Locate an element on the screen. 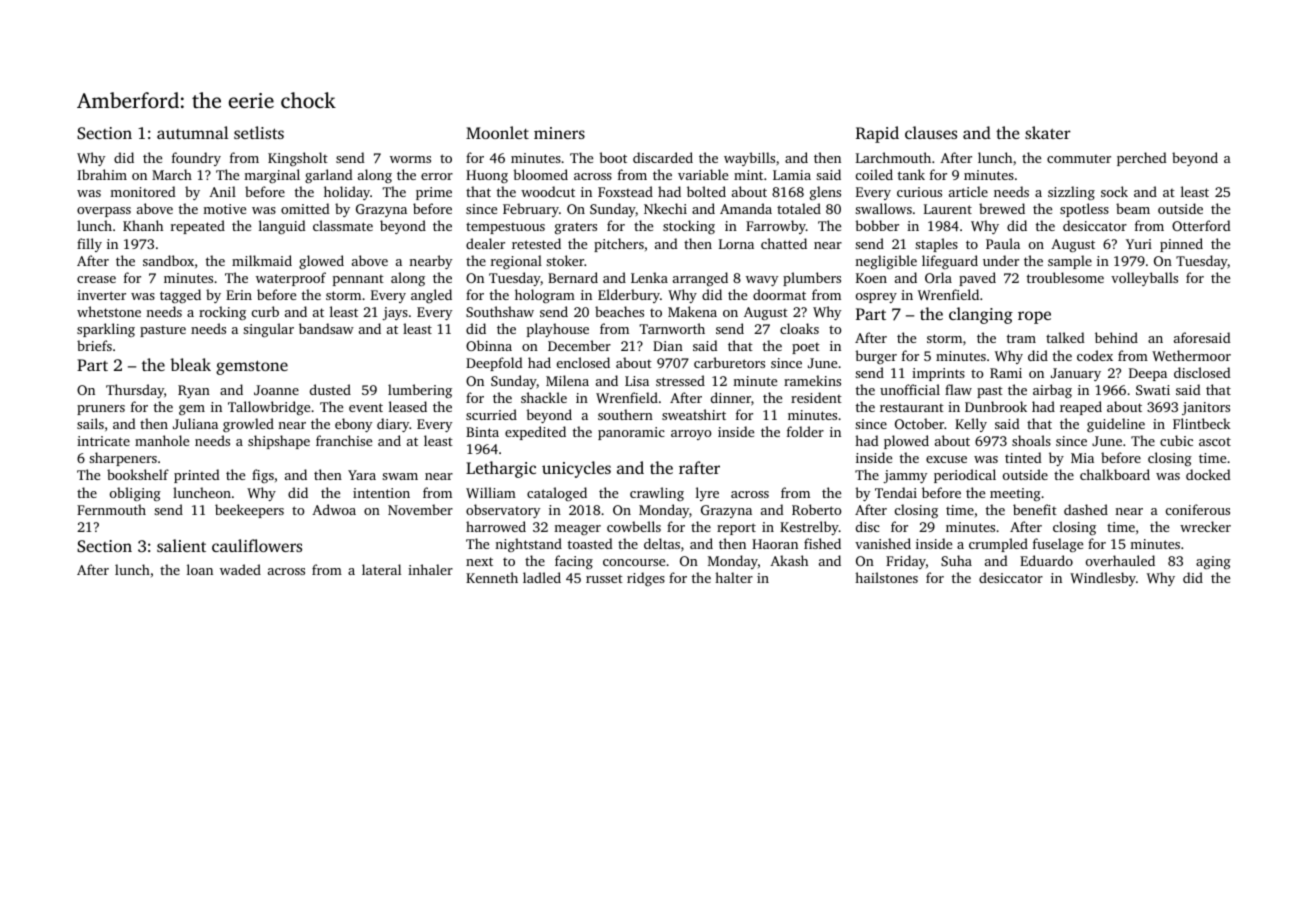  stocking is located at coordinates (689, 227).
